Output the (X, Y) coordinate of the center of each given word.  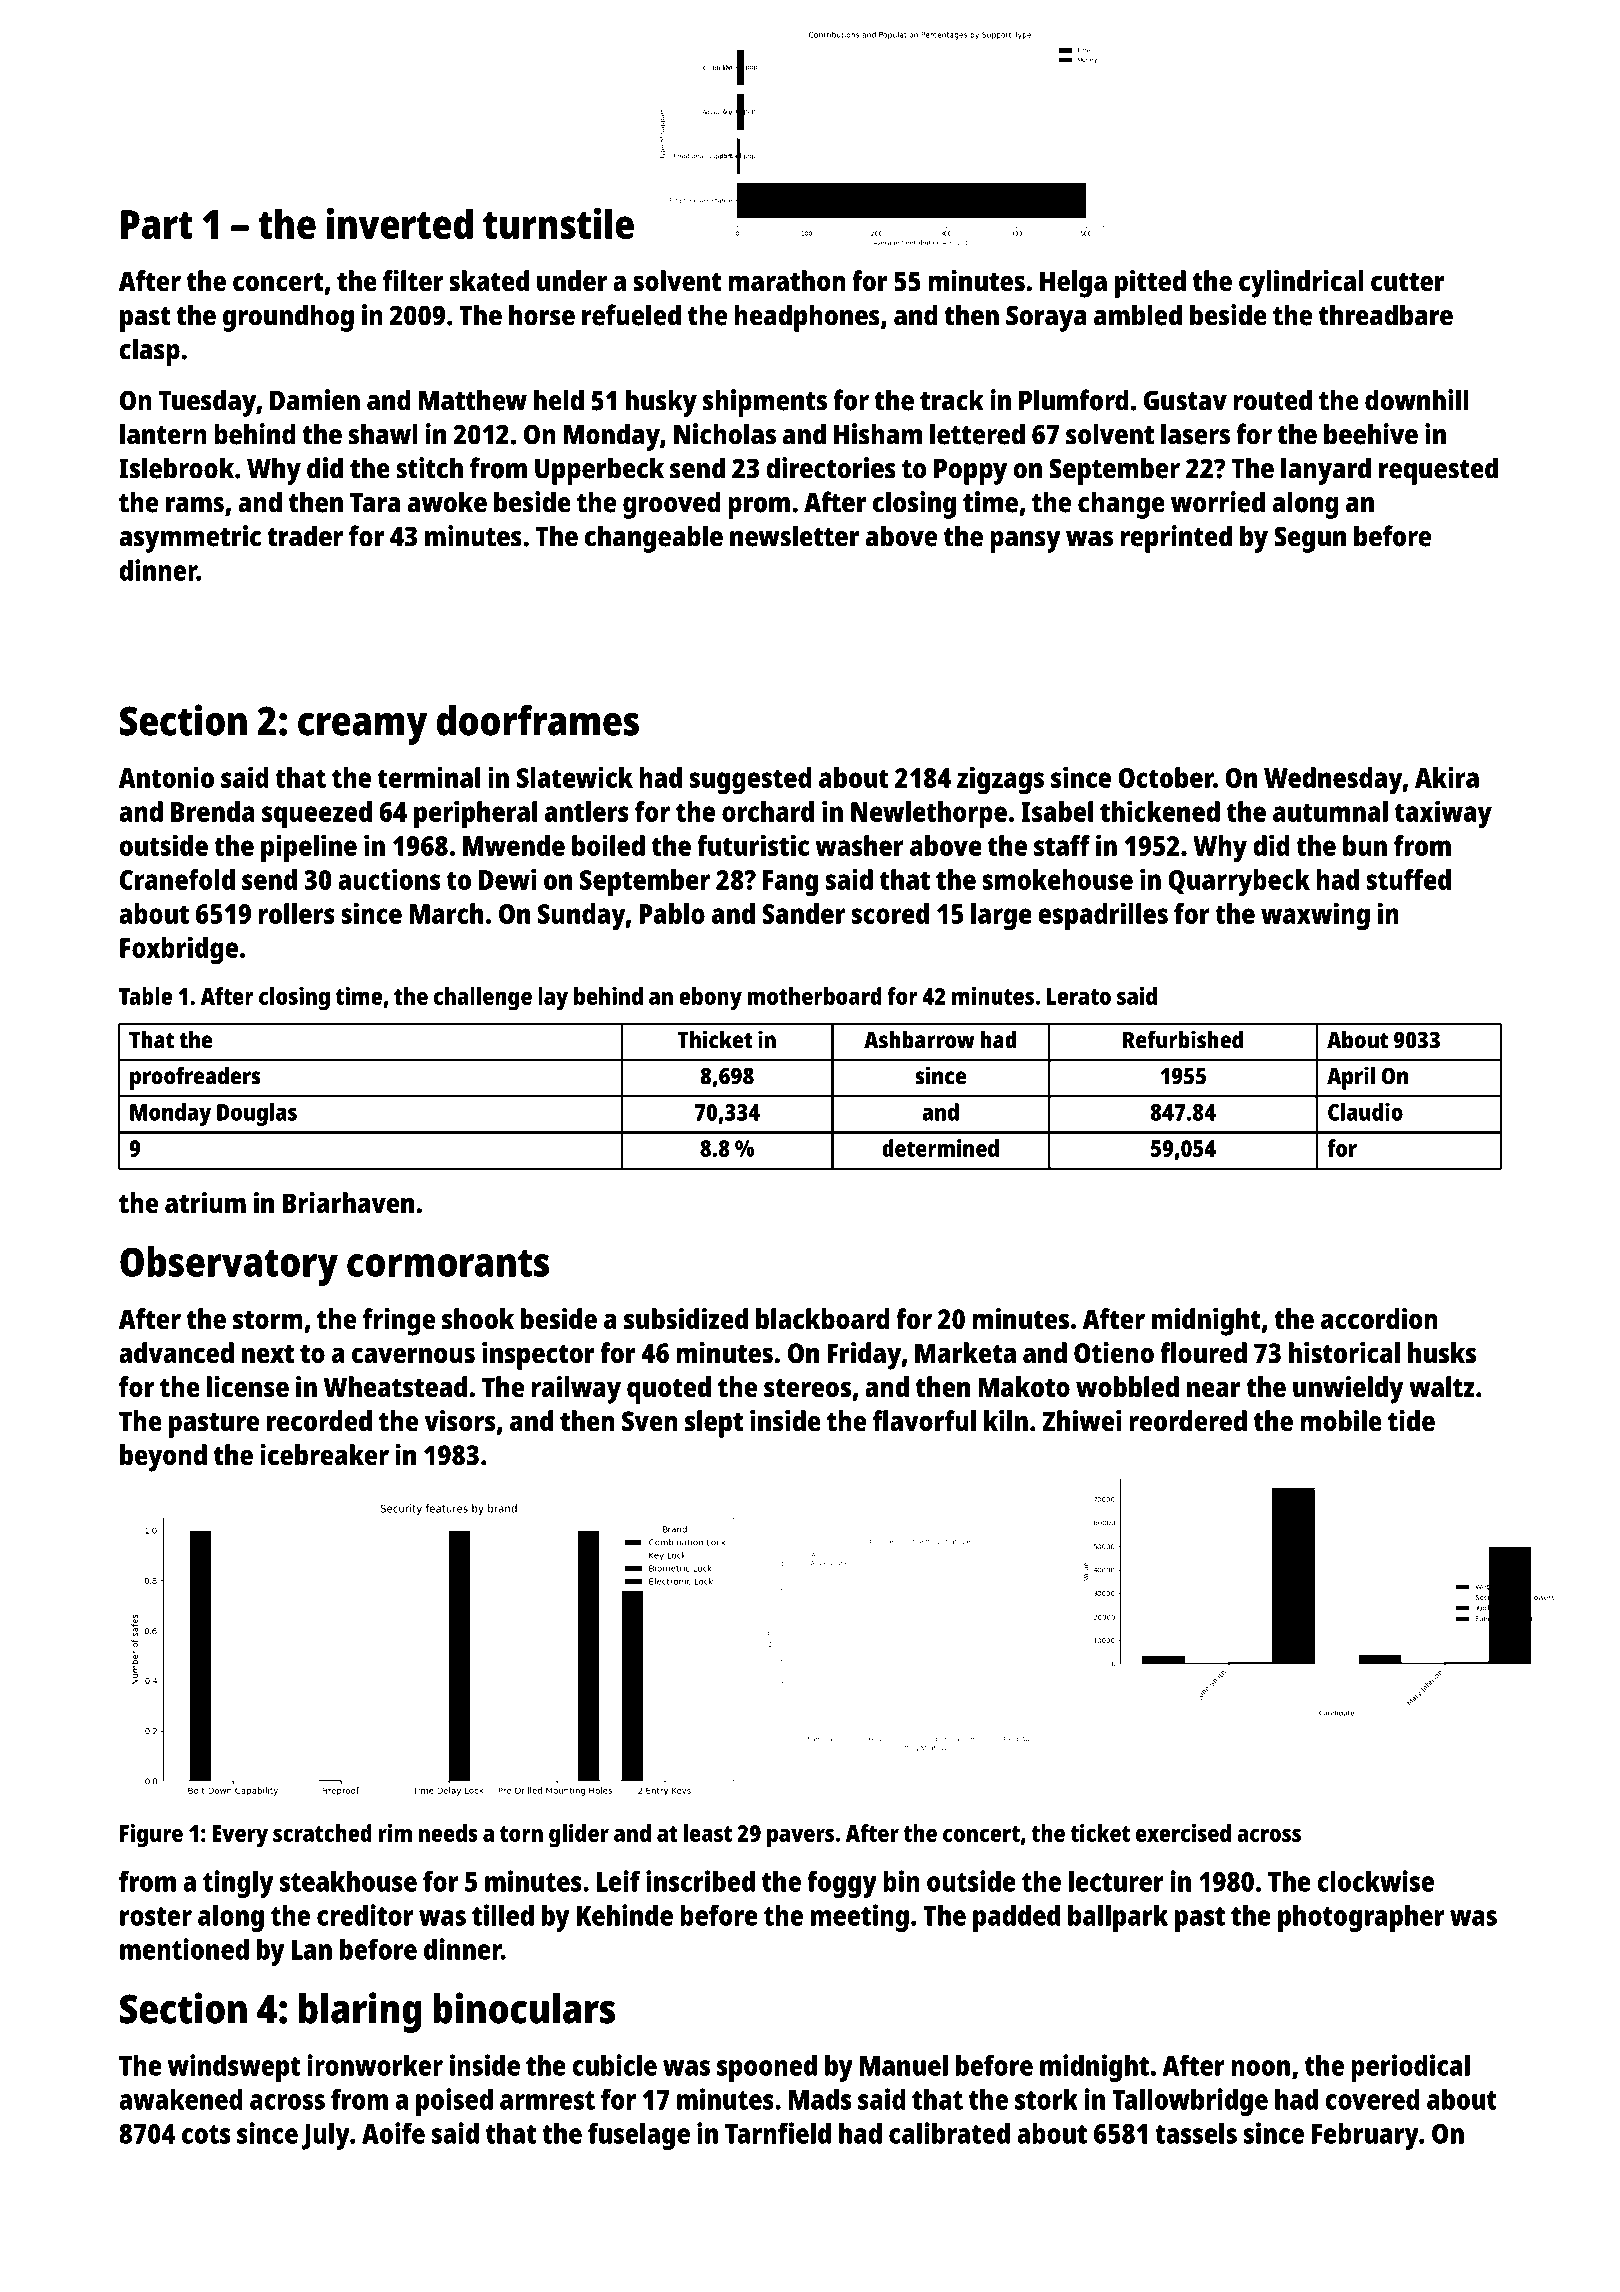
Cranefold (177, 879)
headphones (807, 318)
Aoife (393, 2133)
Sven (650, 1421)
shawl (383, 434)
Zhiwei (1082, 1421)
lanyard (1326, 471)
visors (459, 1420)
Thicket (715, 1039)
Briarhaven (348, 1203)
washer (859, 845)
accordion (1379, 1318)
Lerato (1079, 996)
